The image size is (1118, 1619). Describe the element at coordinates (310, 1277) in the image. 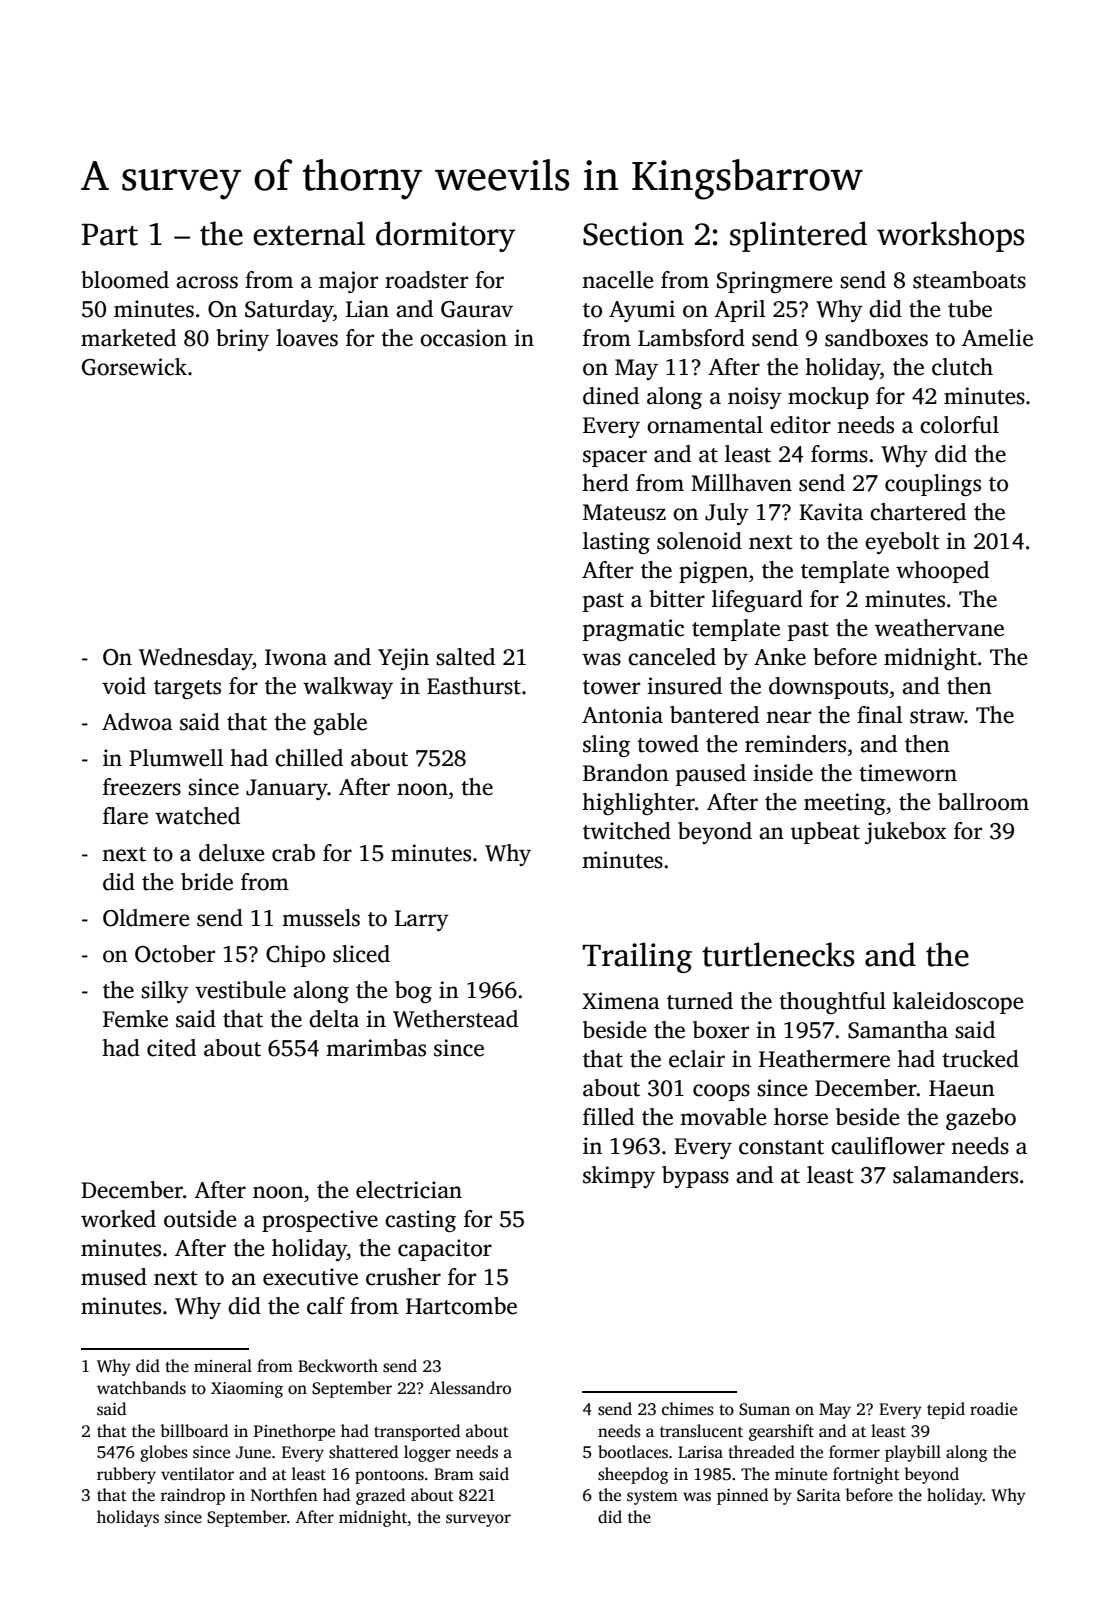

I see `executive` at that location.
